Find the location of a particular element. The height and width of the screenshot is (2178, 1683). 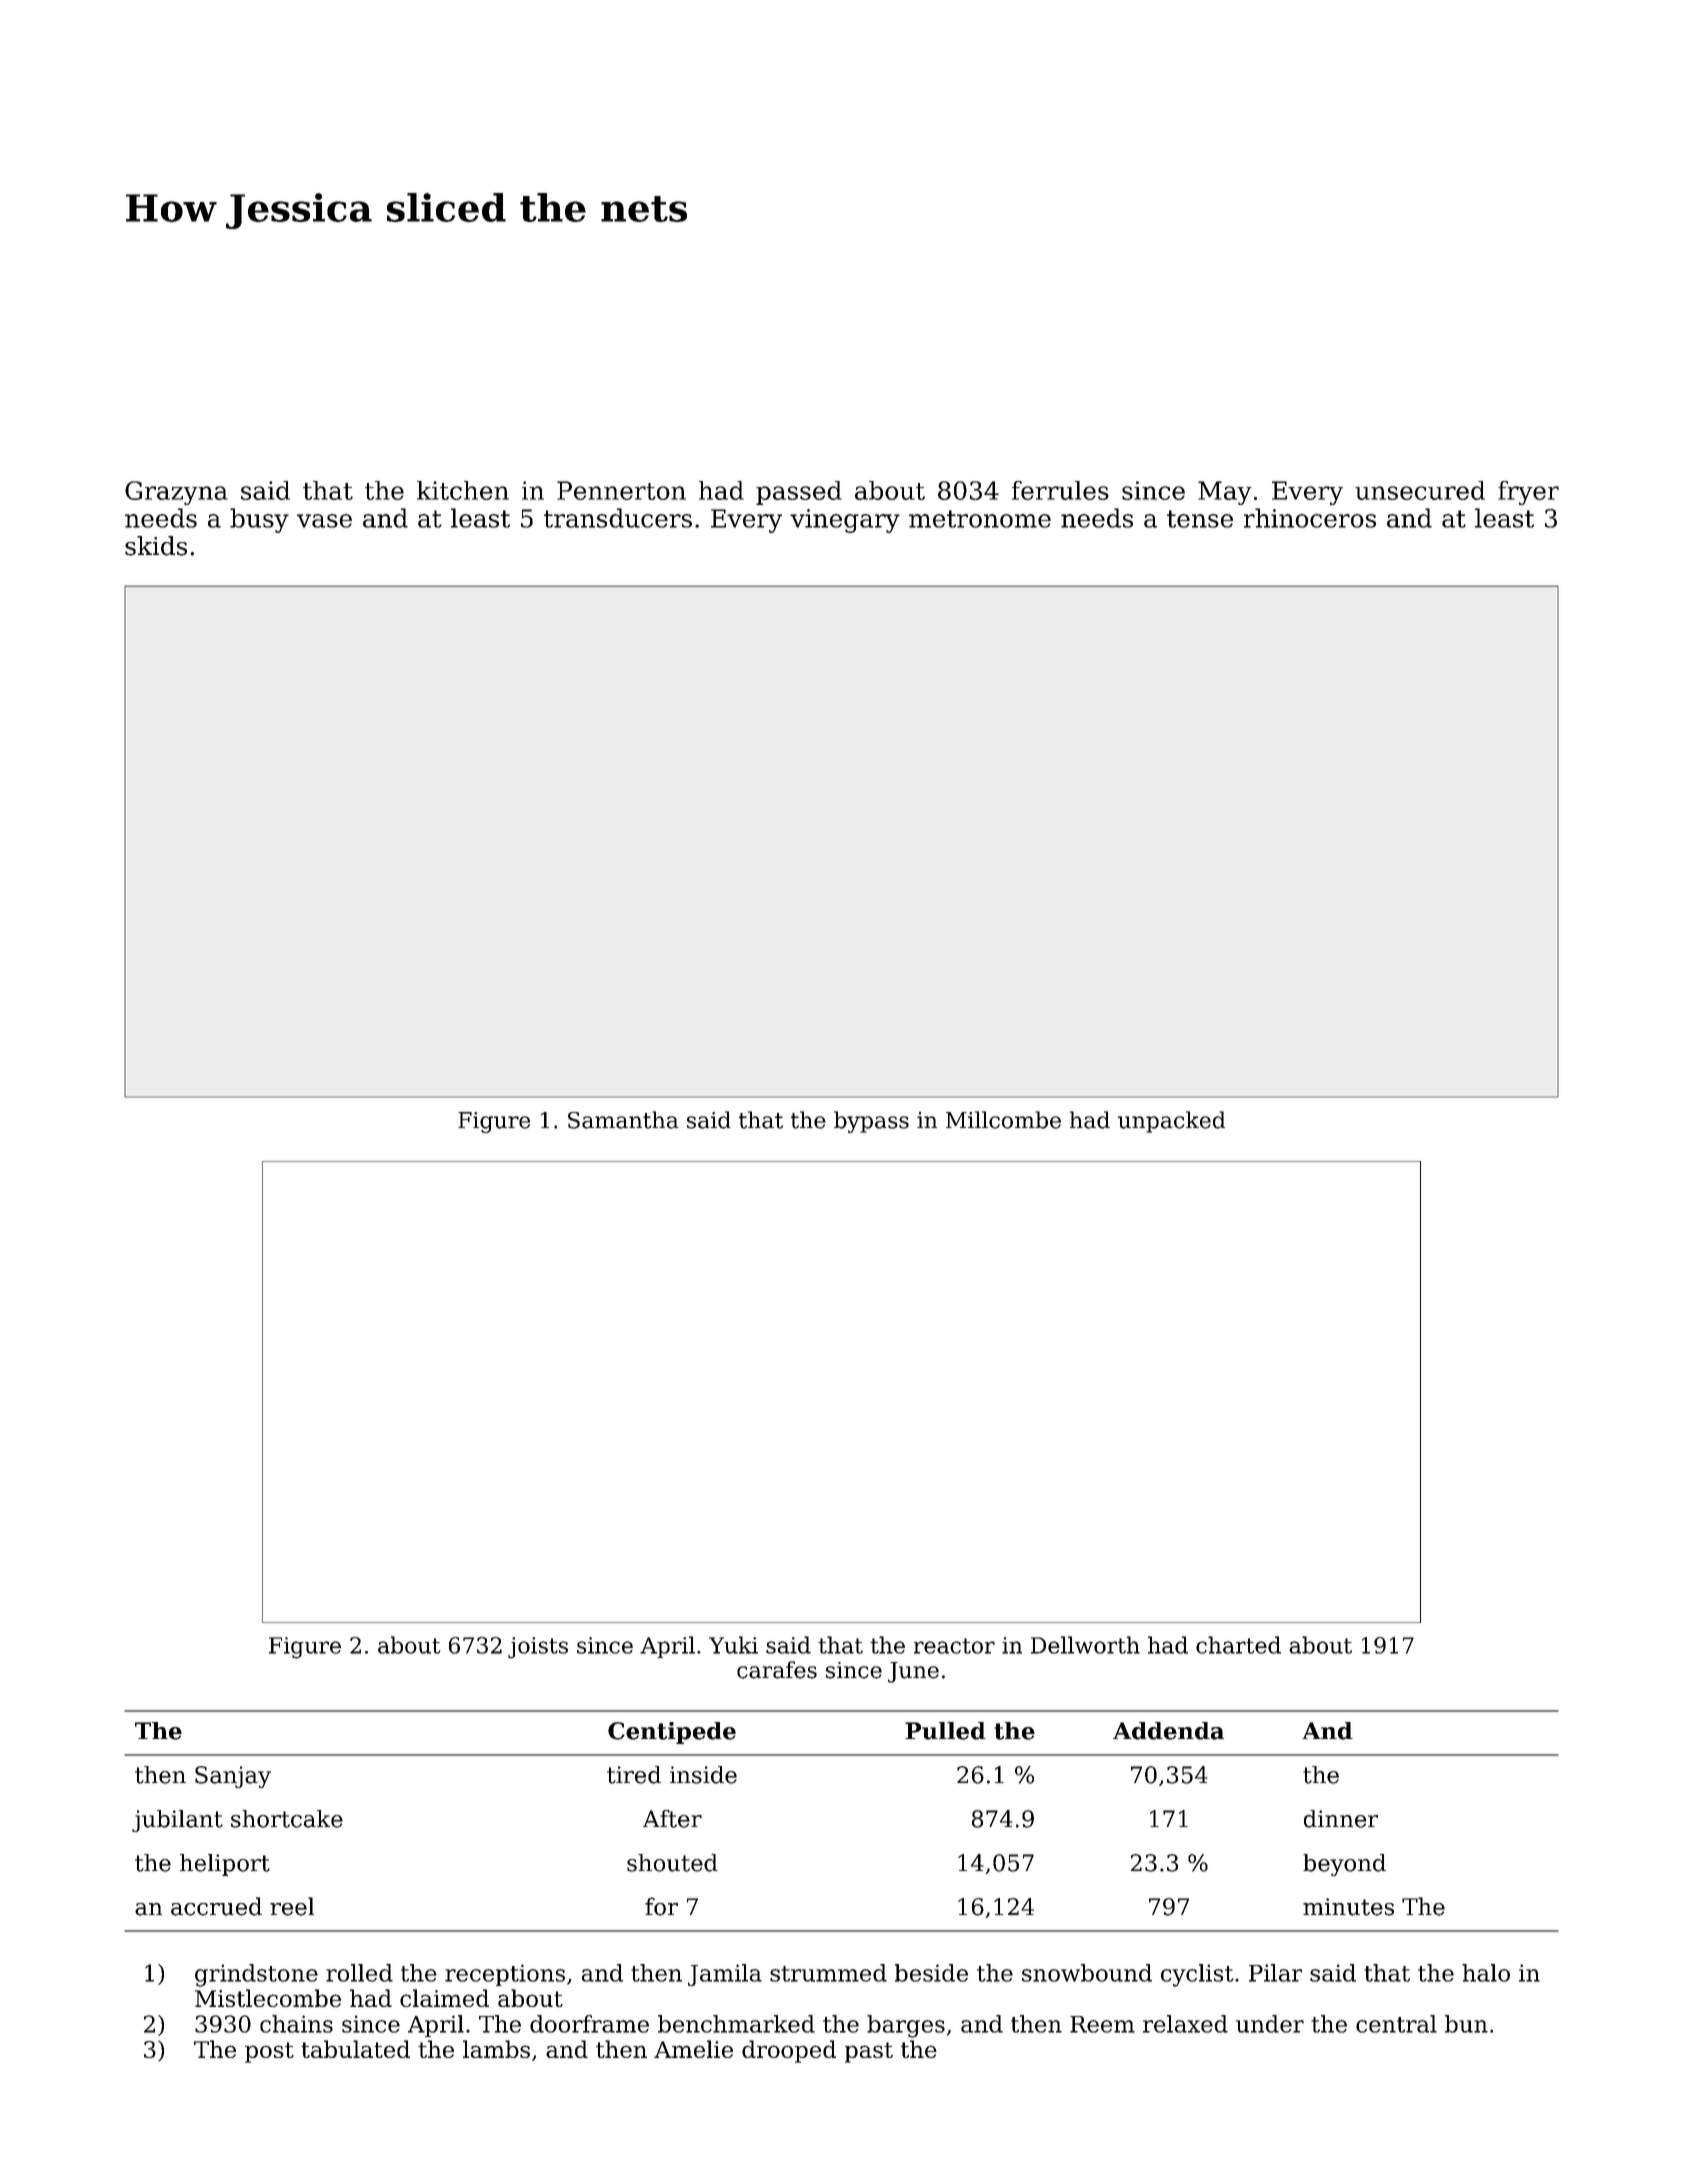

Pilar is located at coordinates (1275, 1973).
